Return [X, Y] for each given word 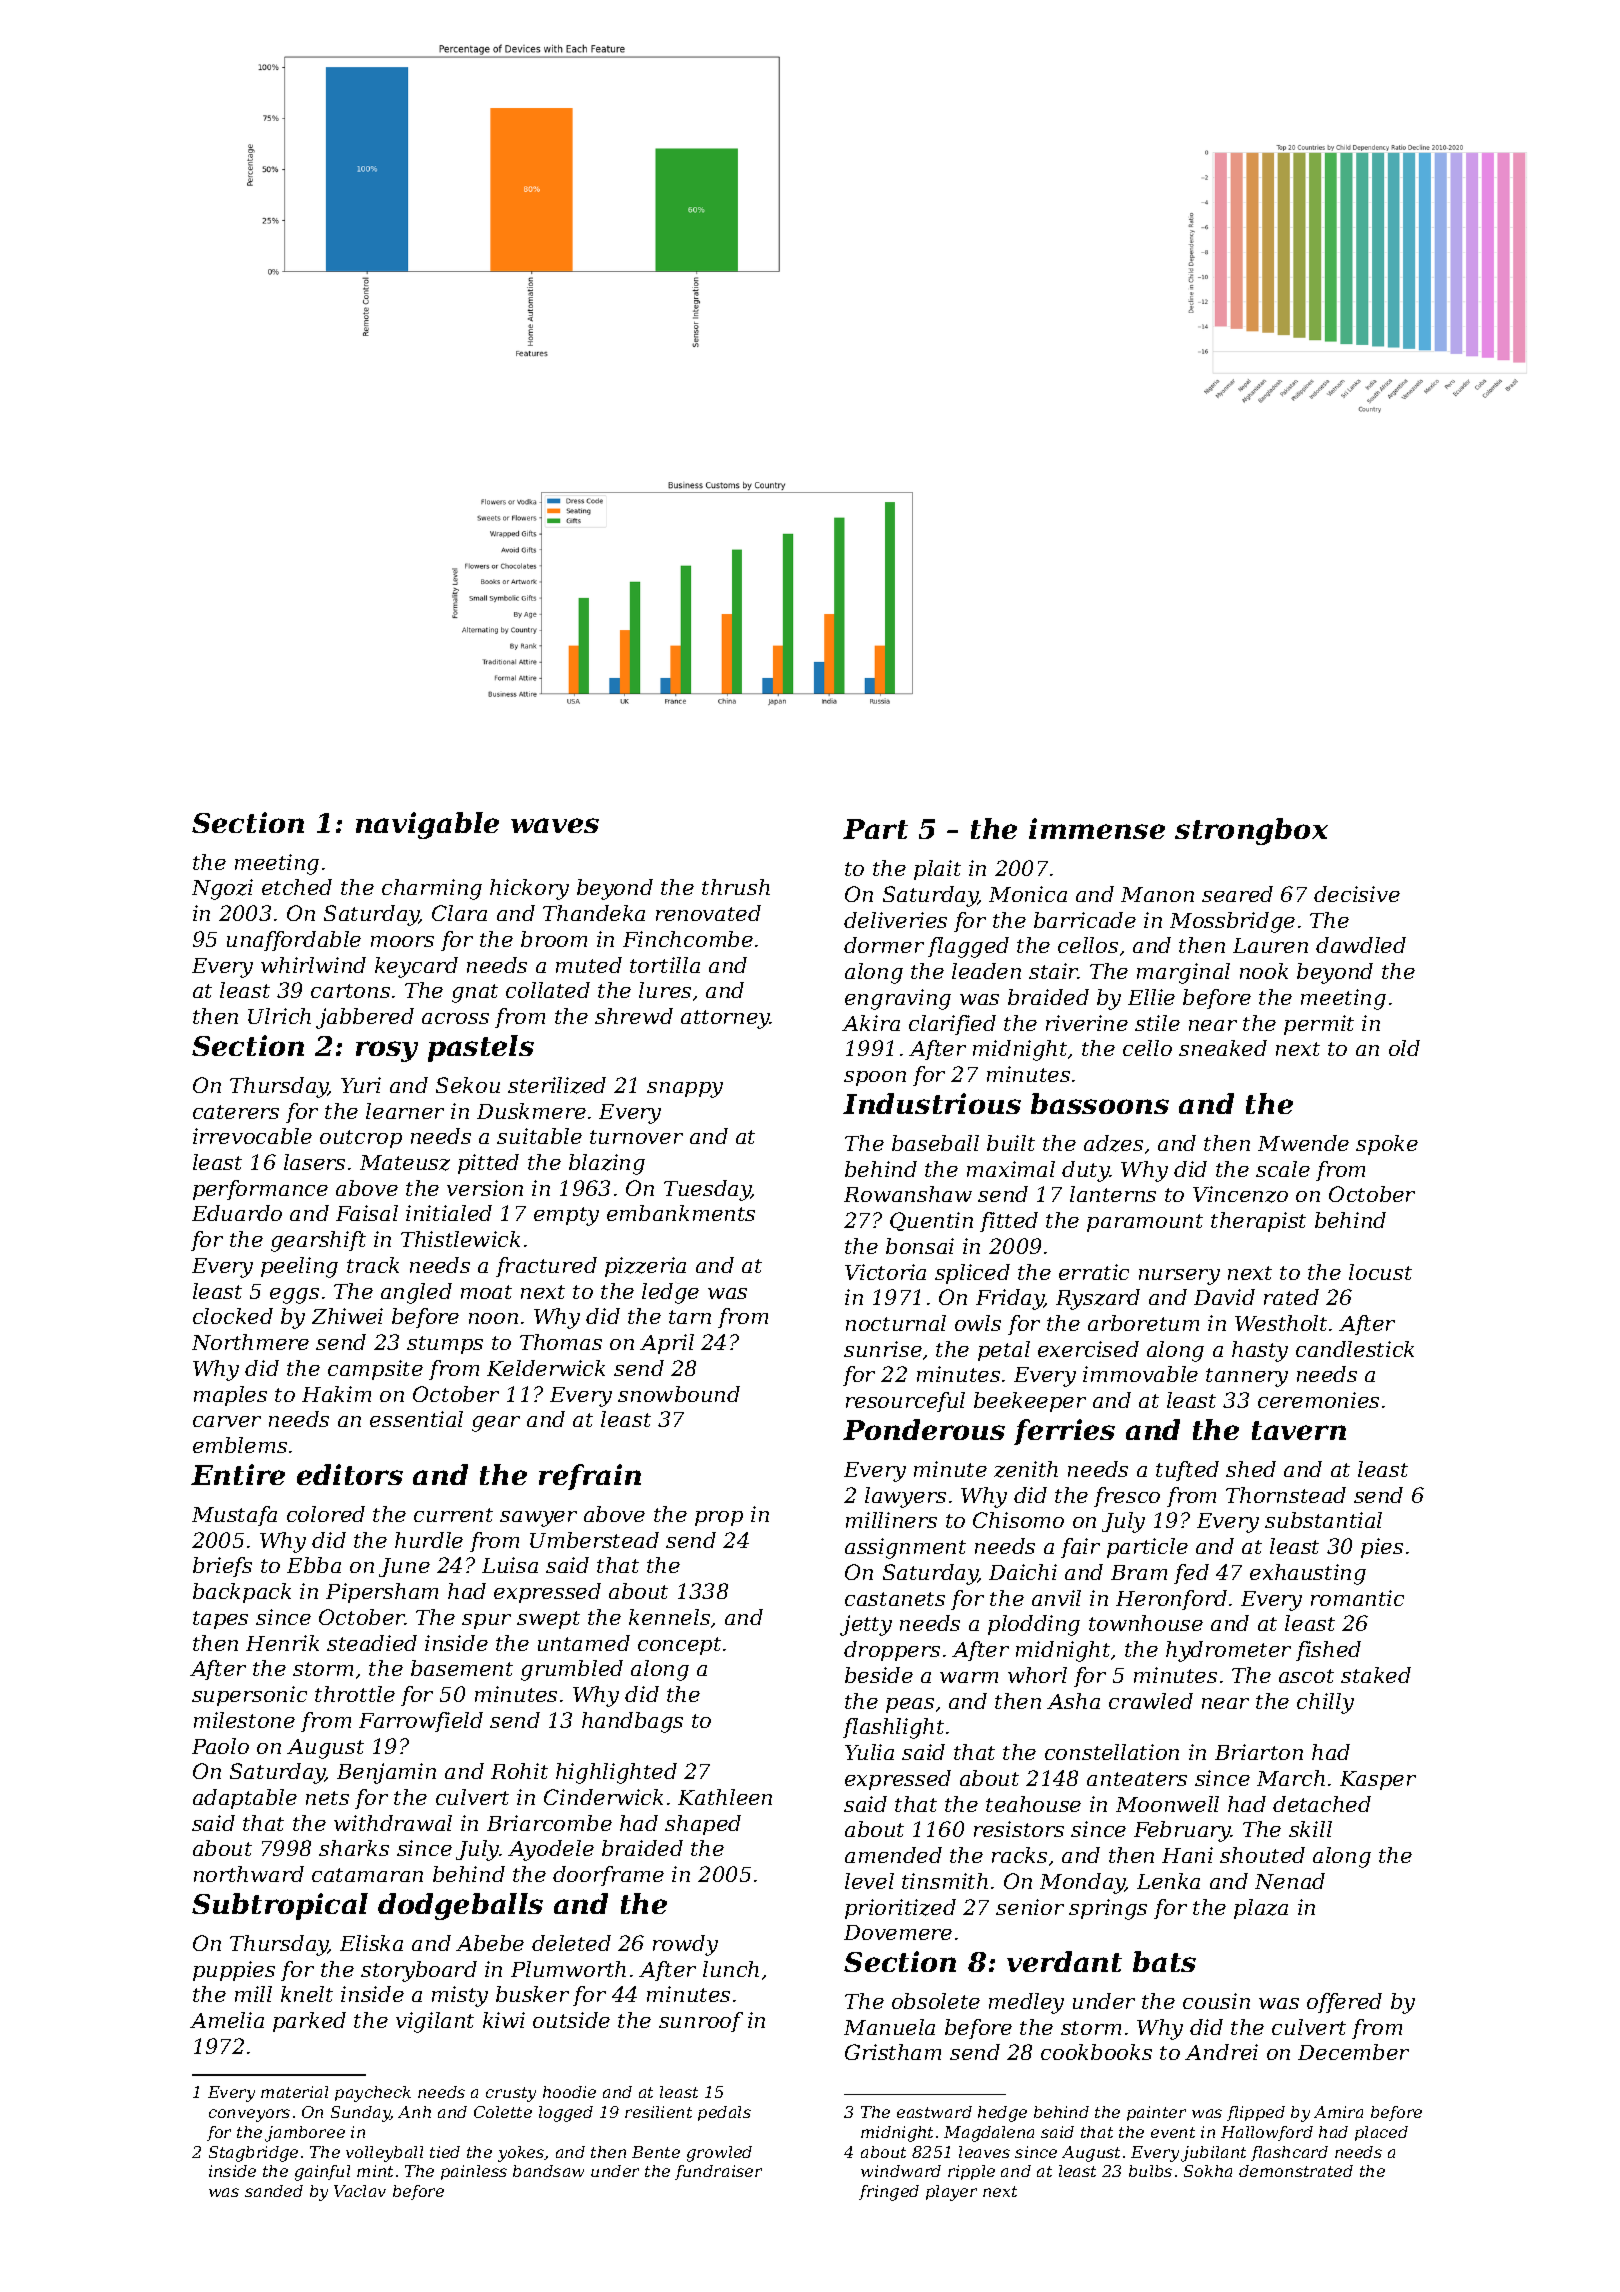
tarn [690, 1317]
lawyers [905, 1497]
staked [1376, 1675]
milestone [244, 1720]
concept [679, 1646]
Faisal [367, 1213]
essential [416, 1419]
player [951, 2193]
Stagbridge [253, 2154]
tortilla [665, 965]
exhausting [1308, 1574]
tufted [1187, 1471]
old [1404, 1048]
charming [432, 889]
